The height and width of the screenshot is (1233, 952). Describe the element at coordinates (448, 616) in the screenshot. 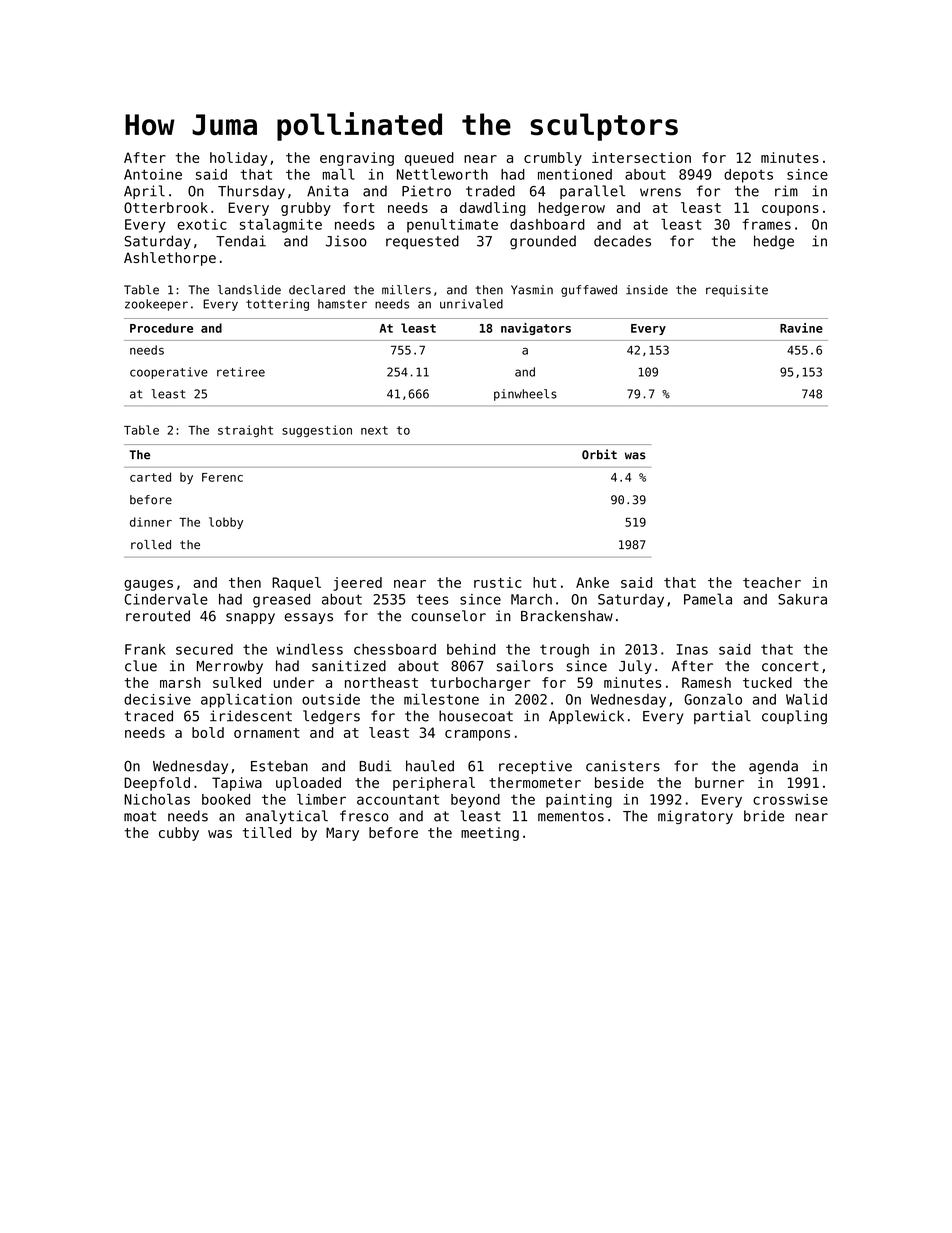

I see `counselor` at that location.
